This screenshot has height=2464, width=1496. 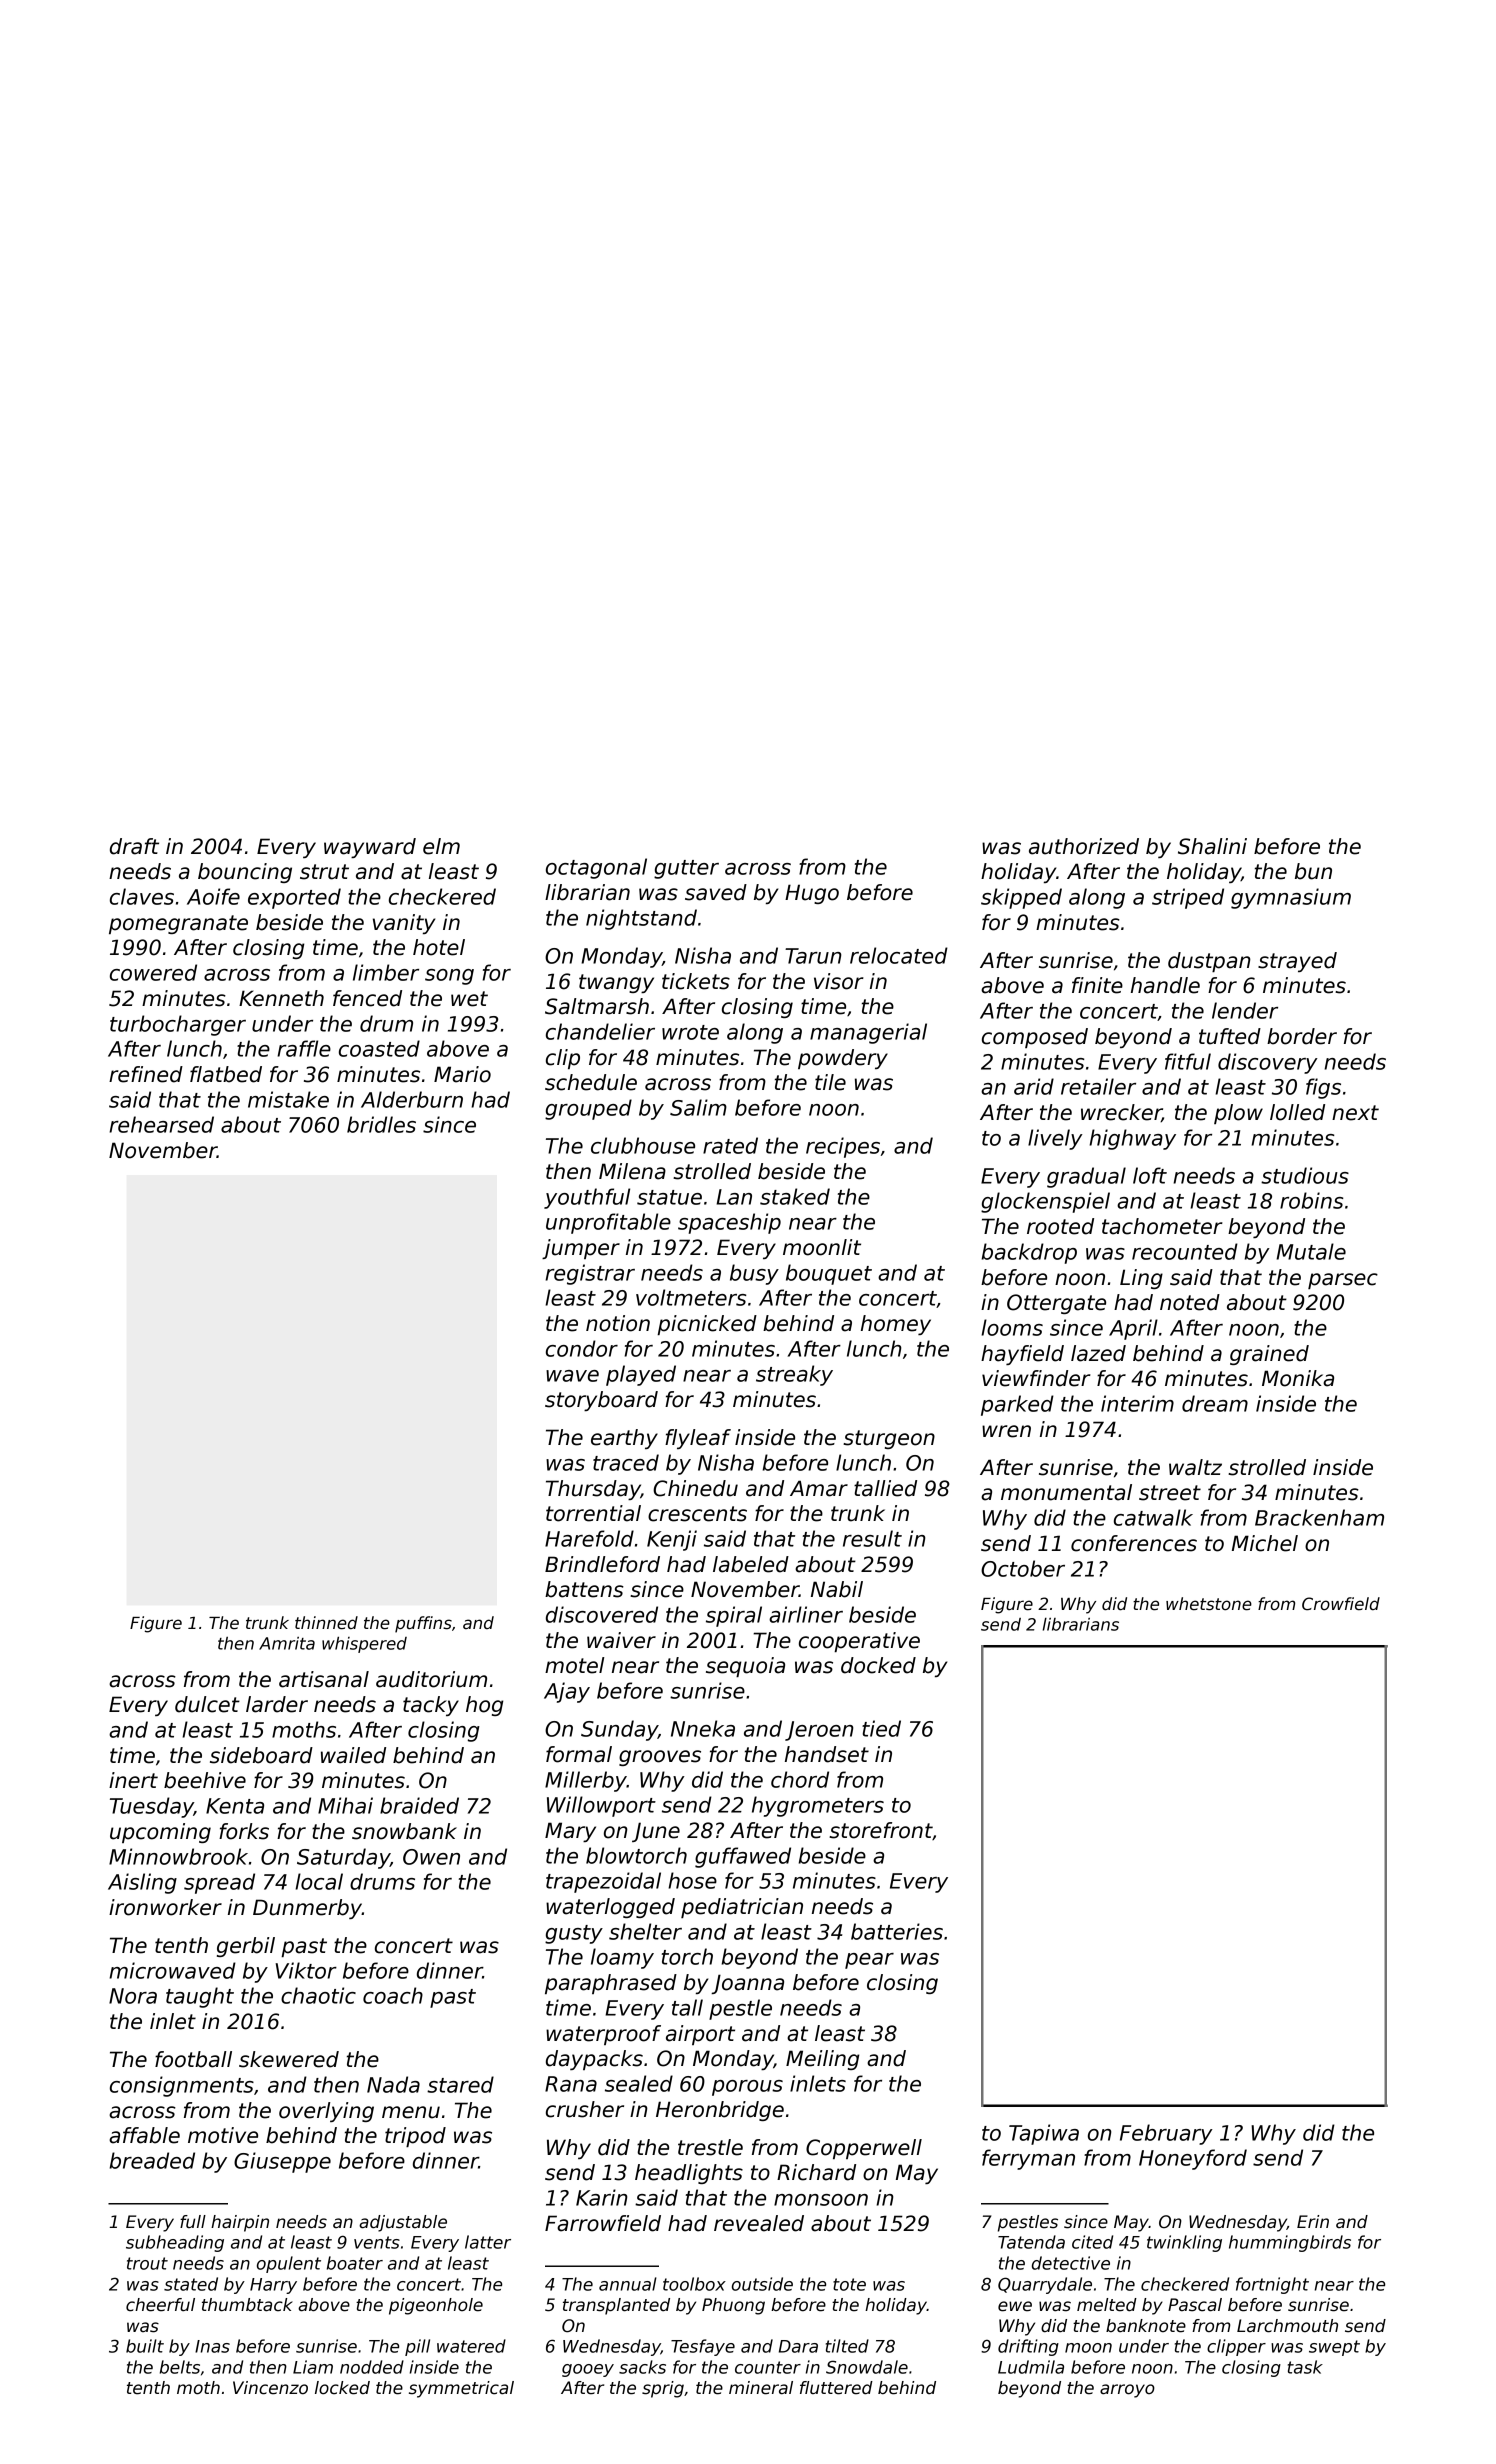 What do you see at coordinates (1298, 1378) in the screenshot?
I see `Monika` at bounding box center [1298, 1378].
